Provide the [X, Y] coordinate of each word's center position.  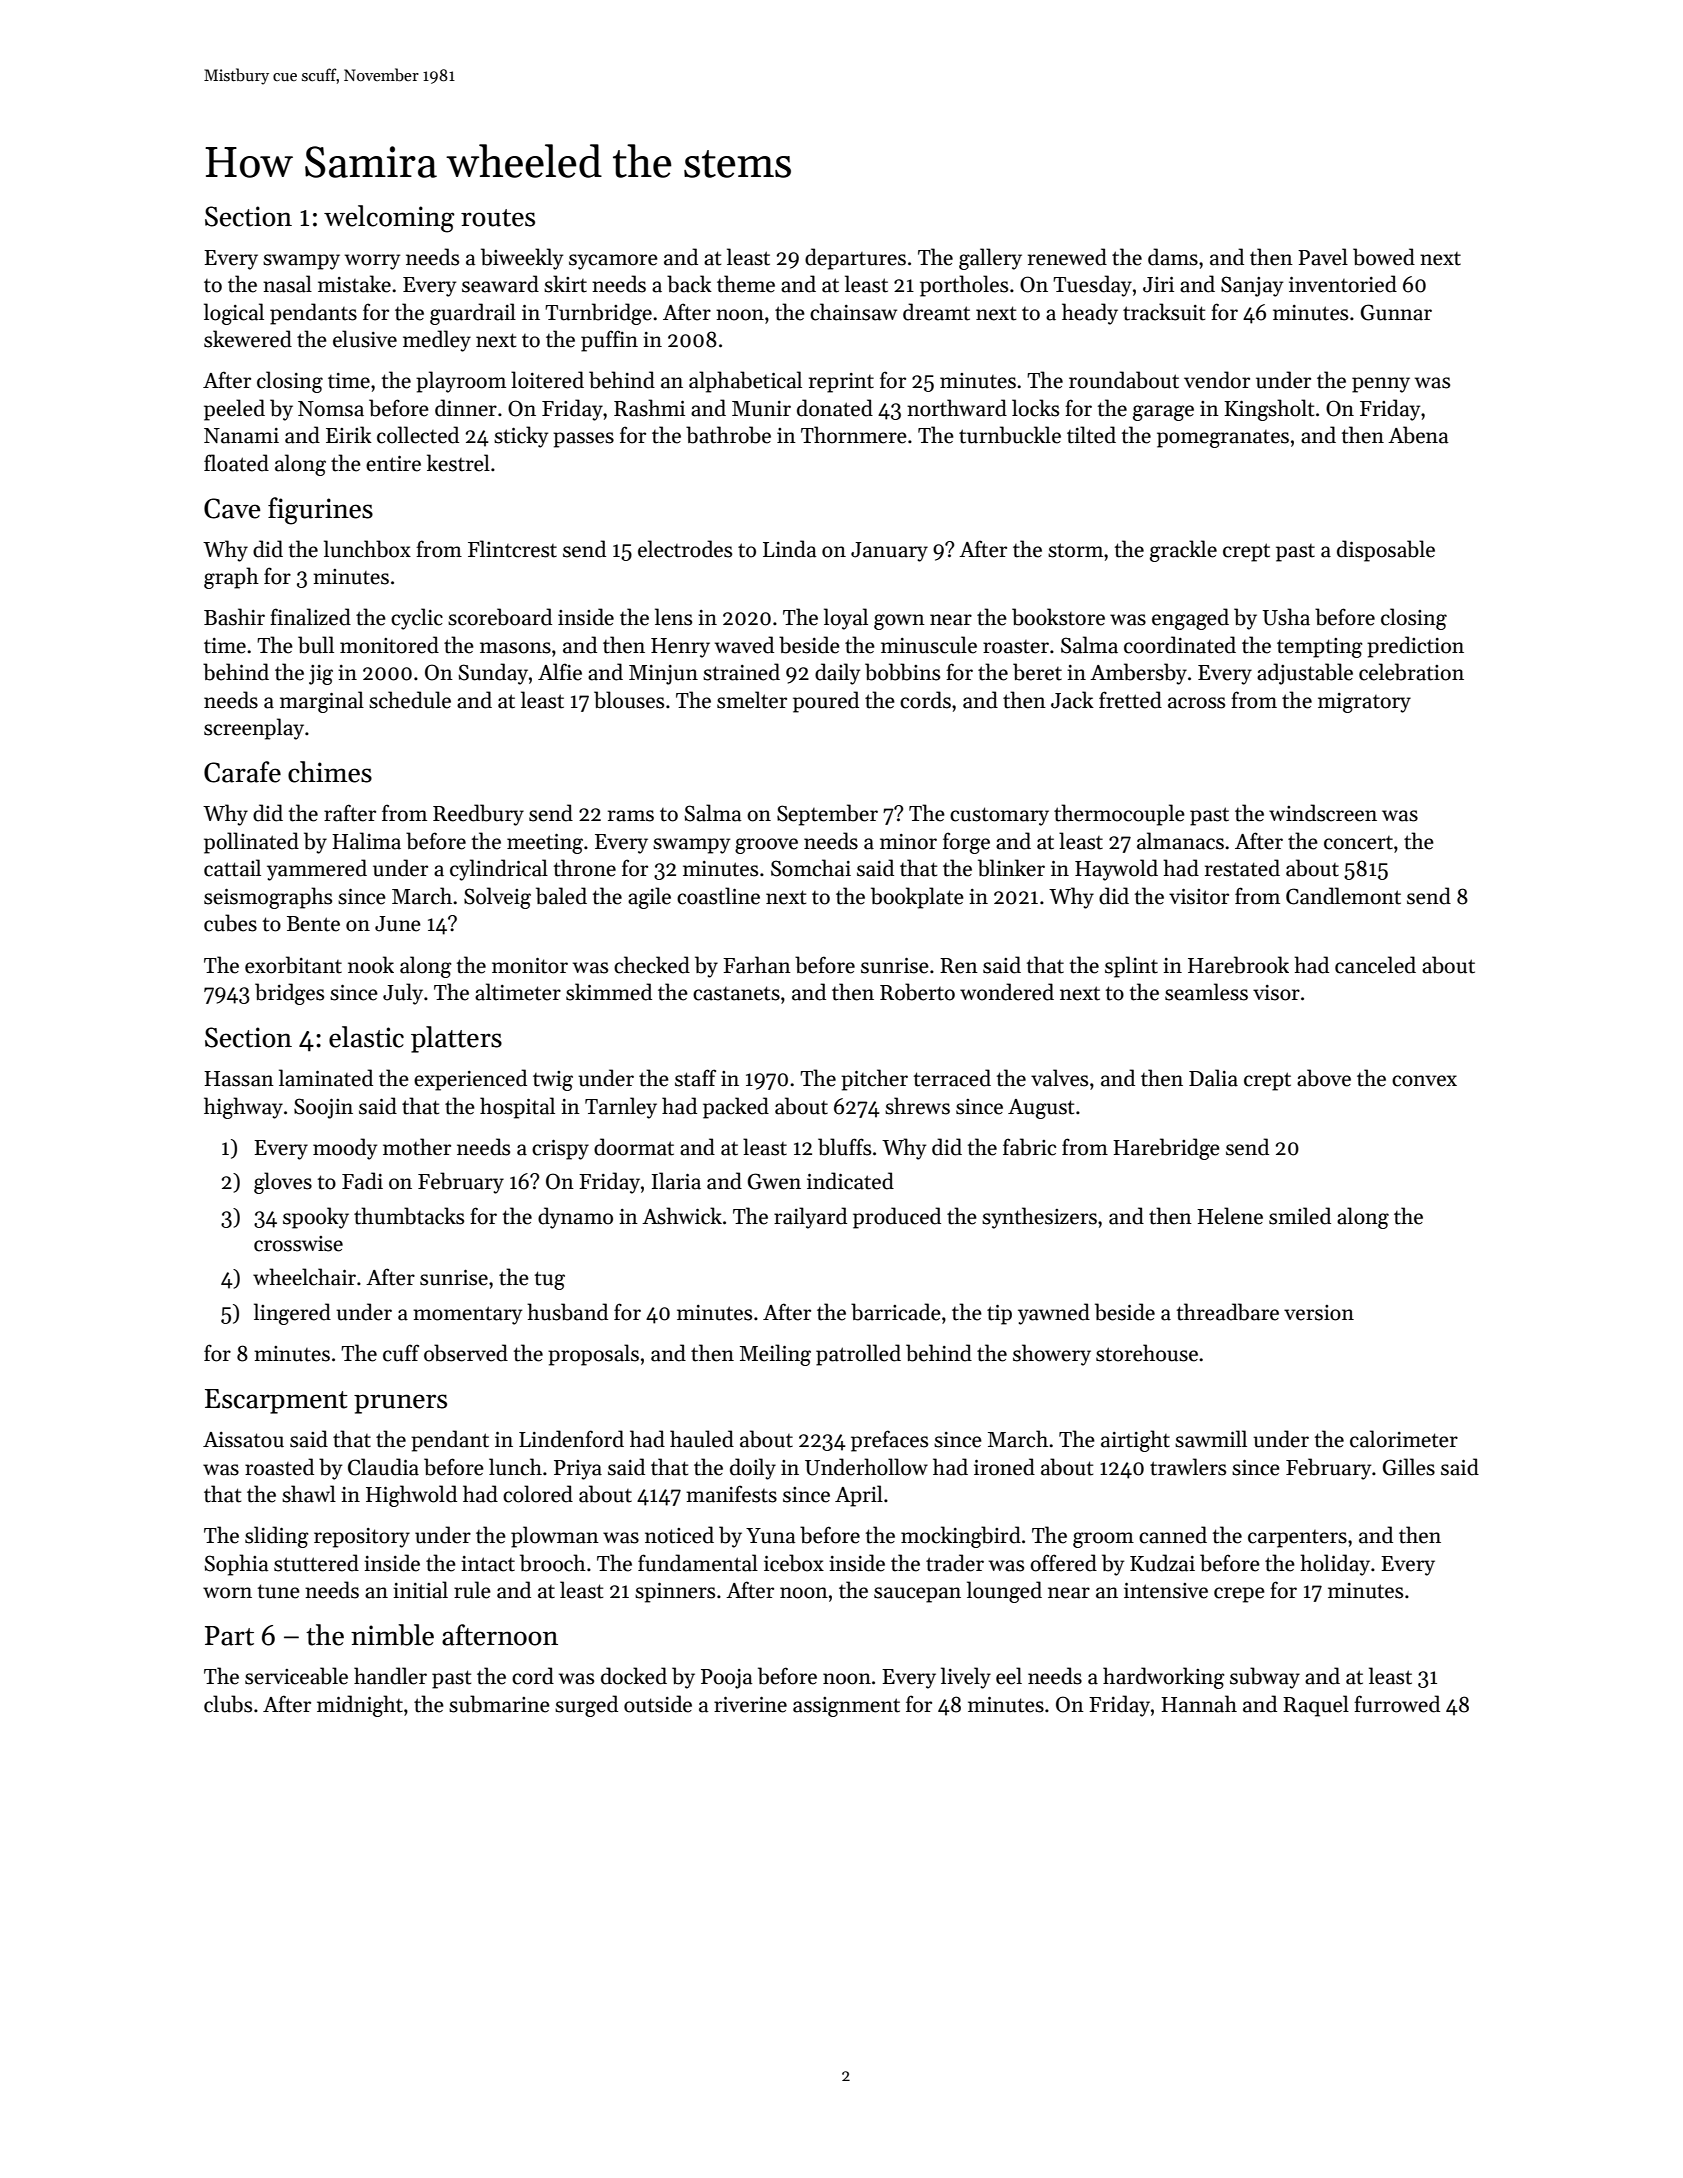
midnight [360, 1706]
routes [498, 218]
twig [553, 1081]
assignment [846, 1707]
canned [1173, 1535]
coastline [718, 896]
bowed [1384, 257]
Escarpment [276, 1401]
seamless [1206, 992]
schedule [410, 700]
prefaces [889, 1441]
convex [1424, 1081]
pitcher [874, 1080]
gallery [990, 259]
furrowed [1397, 1704]
